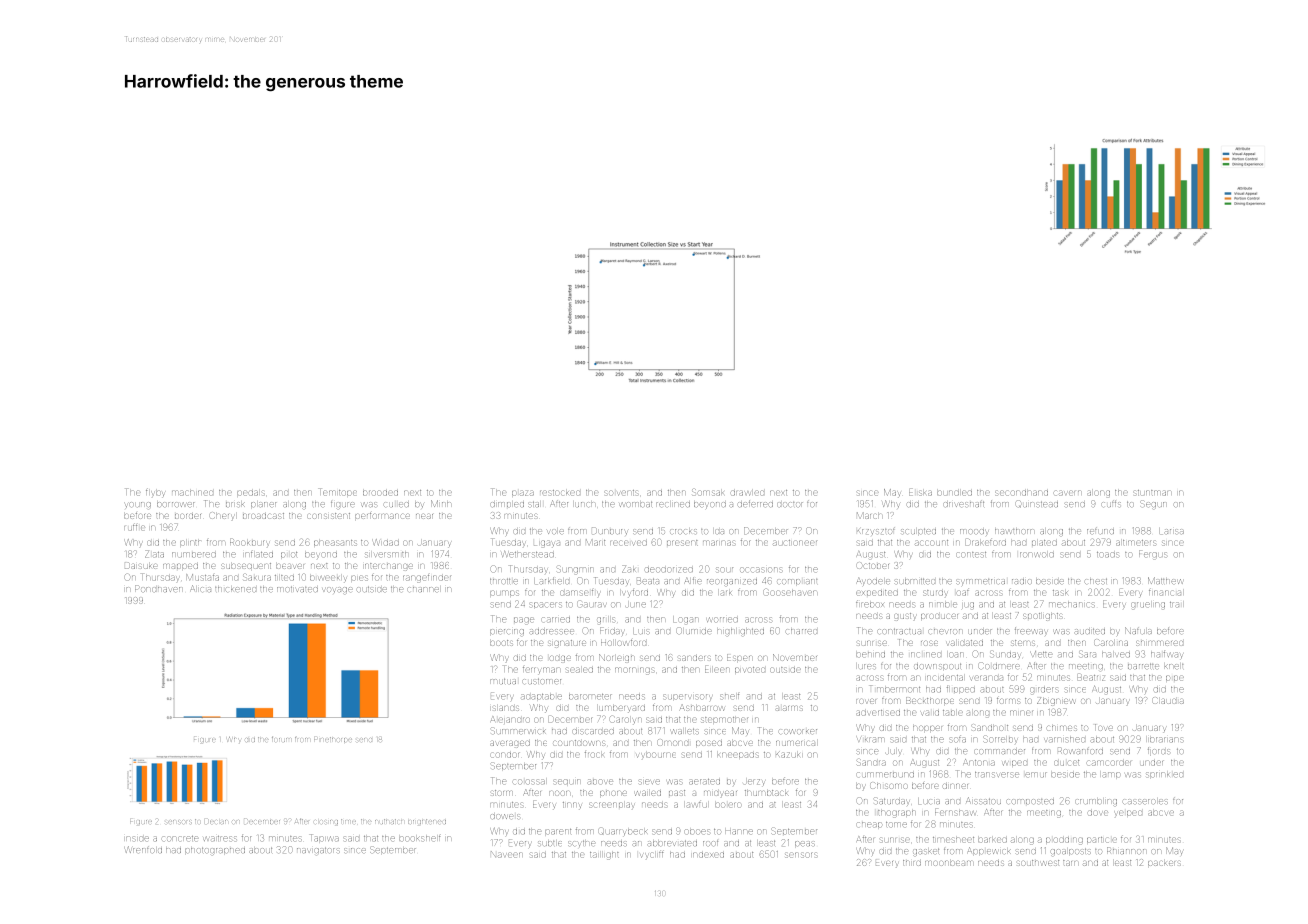  Describe the element at coordinates (912, 863) in the page. I see `third` at that location.
